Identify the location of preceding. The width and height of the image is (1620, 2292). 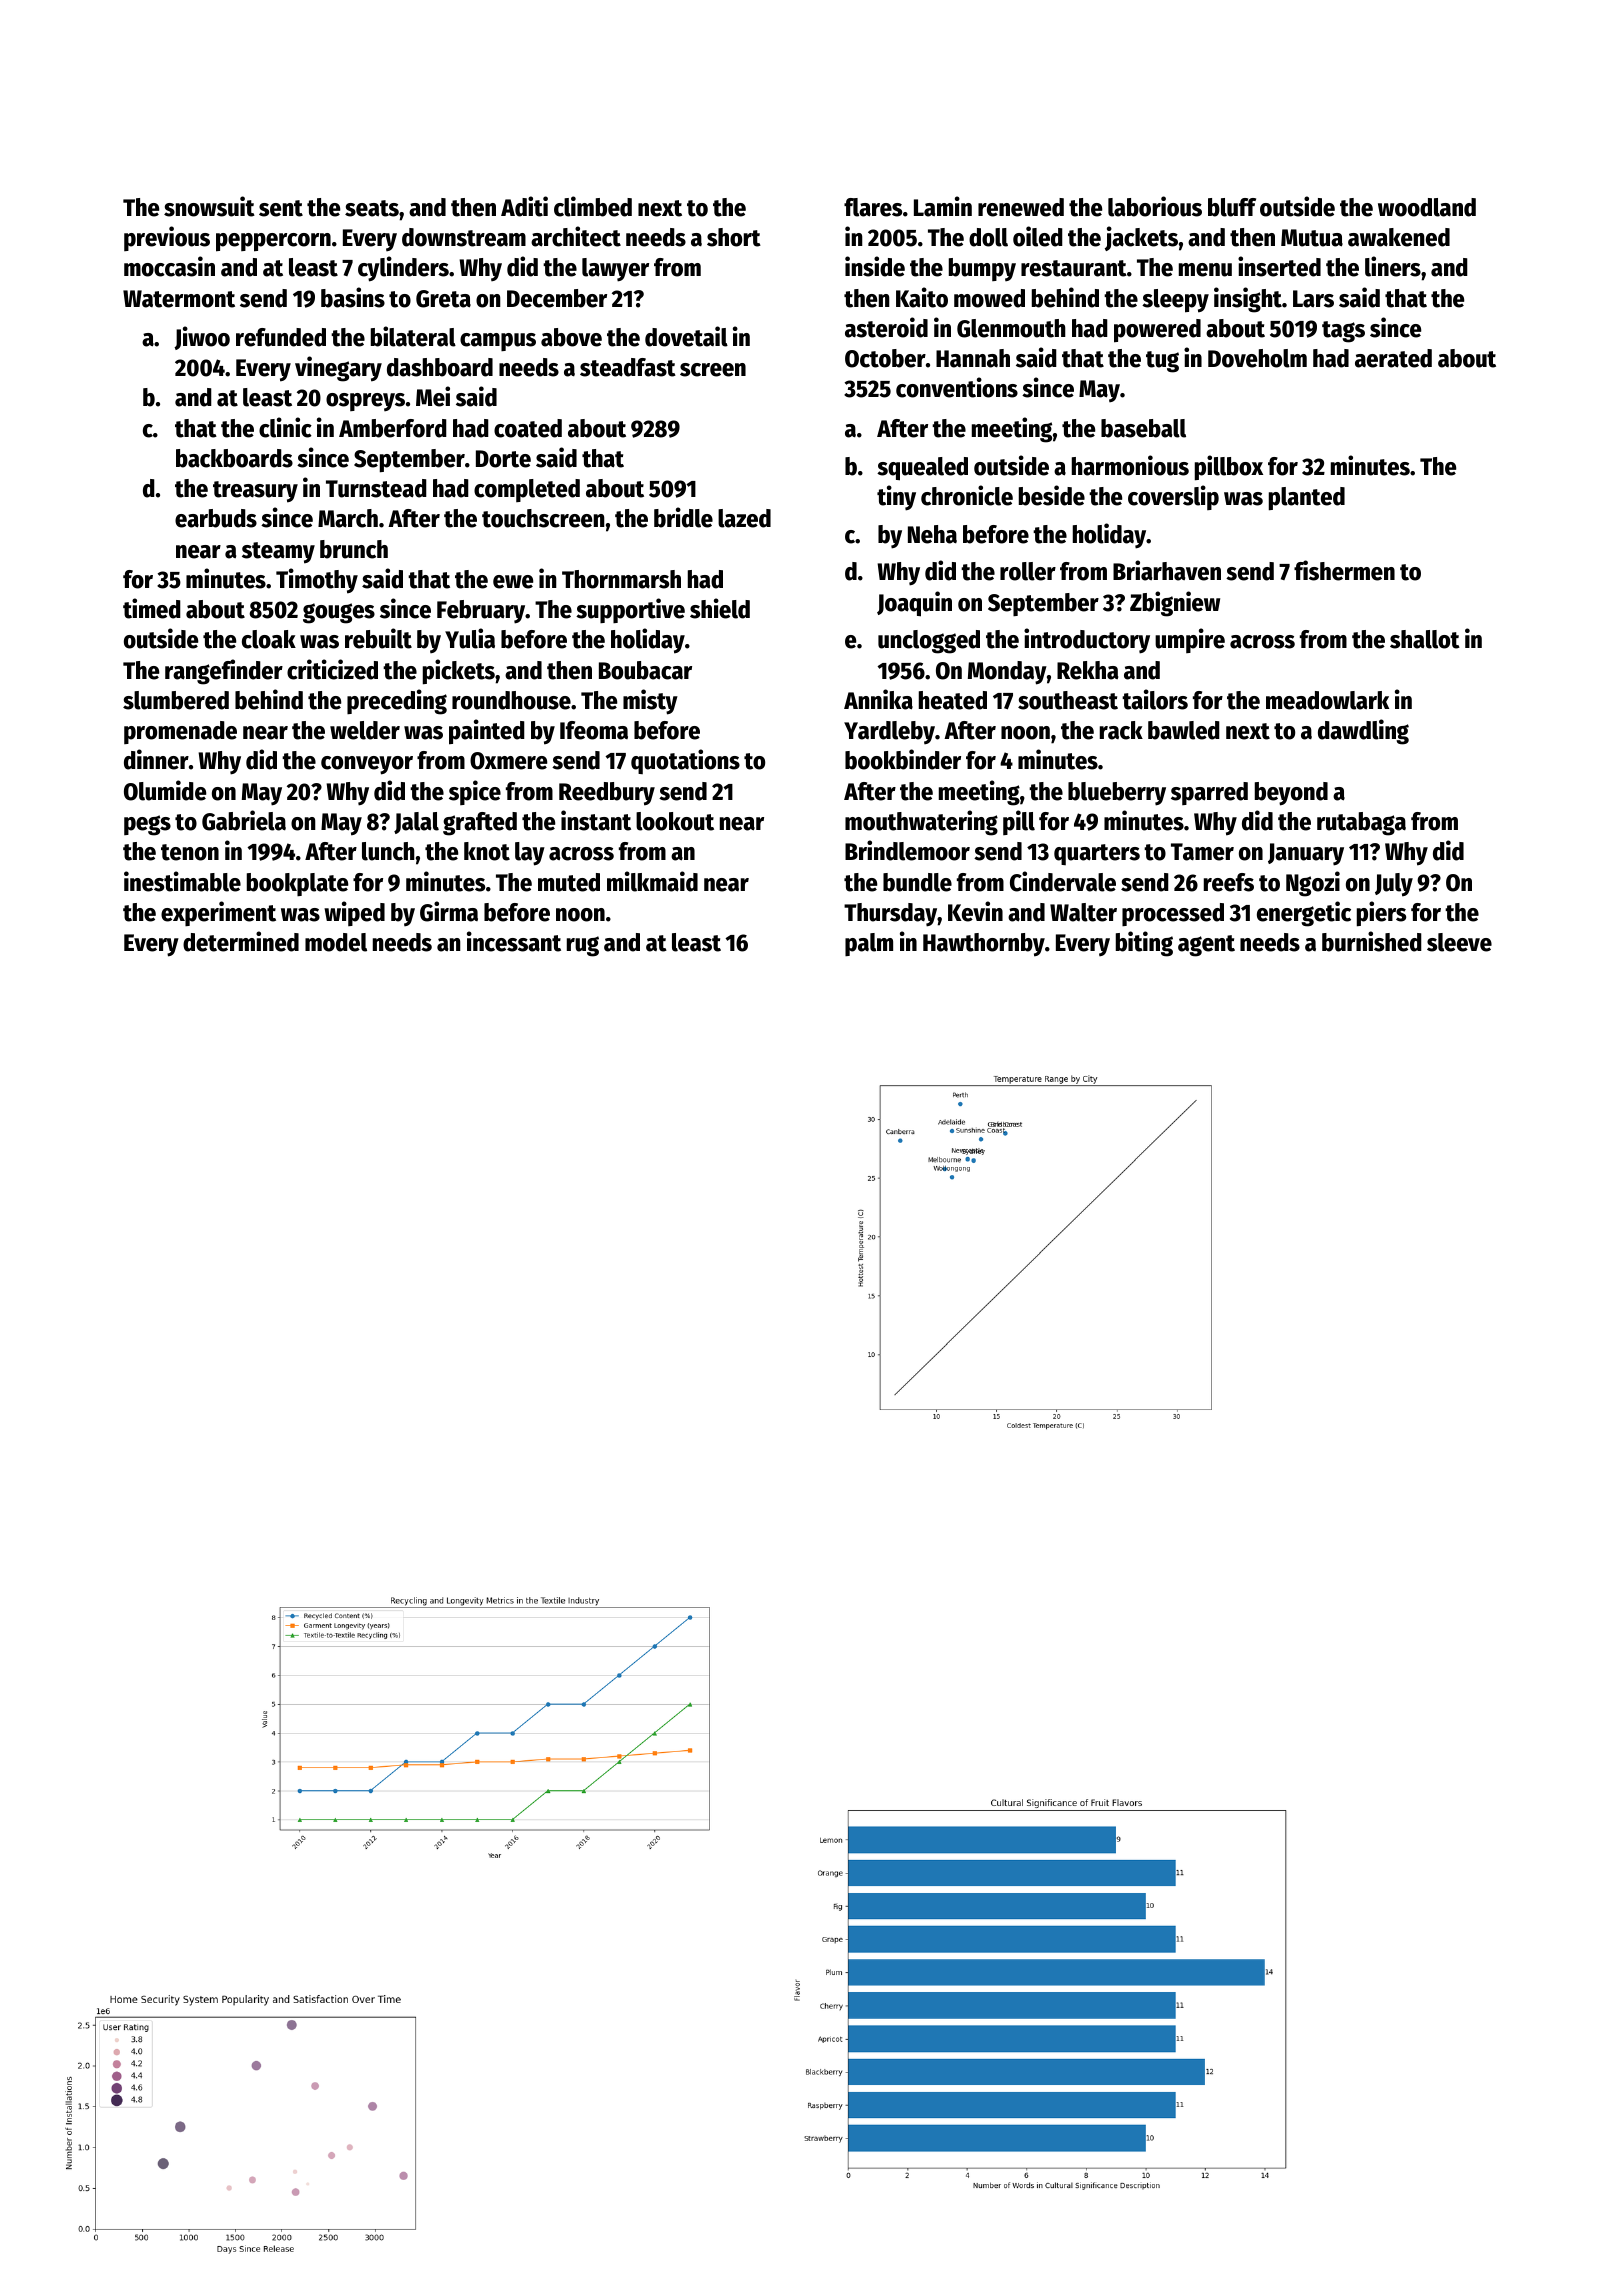
(397, 702).
